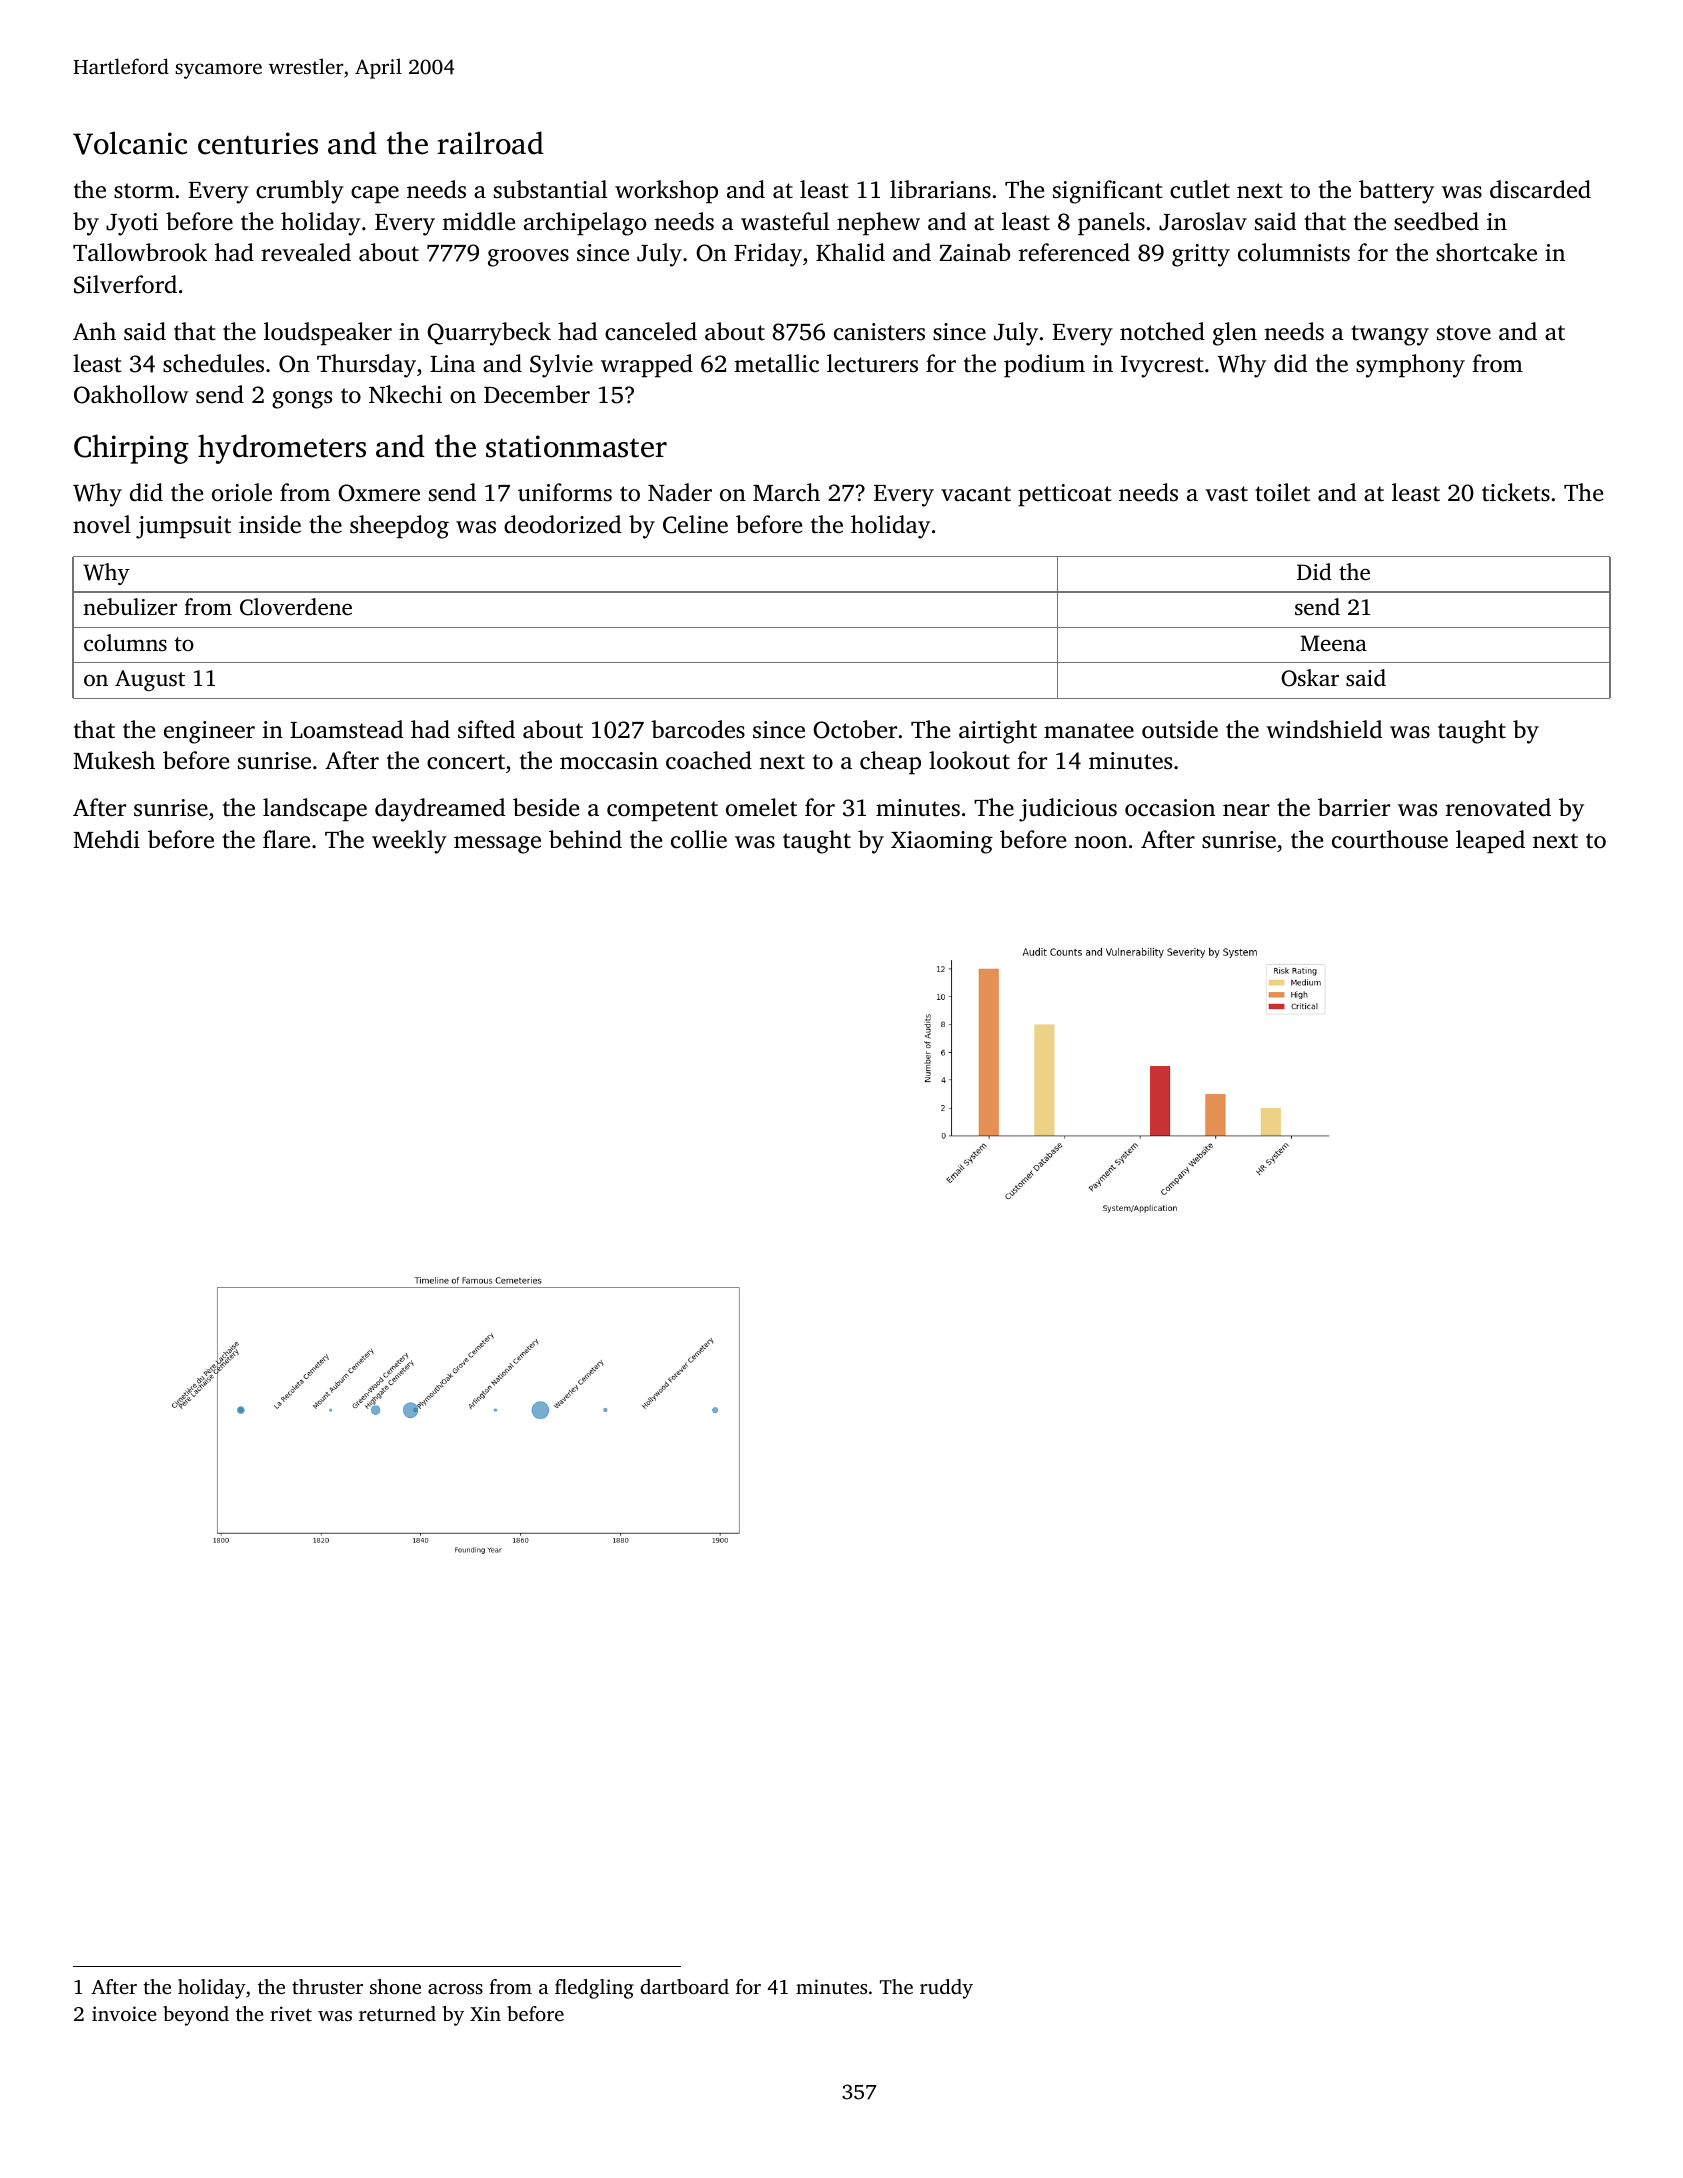 This document has height=2178, width=1683. Describe the element at coordinates (130, 143) in the document. I see `Volcanic` at that location.
